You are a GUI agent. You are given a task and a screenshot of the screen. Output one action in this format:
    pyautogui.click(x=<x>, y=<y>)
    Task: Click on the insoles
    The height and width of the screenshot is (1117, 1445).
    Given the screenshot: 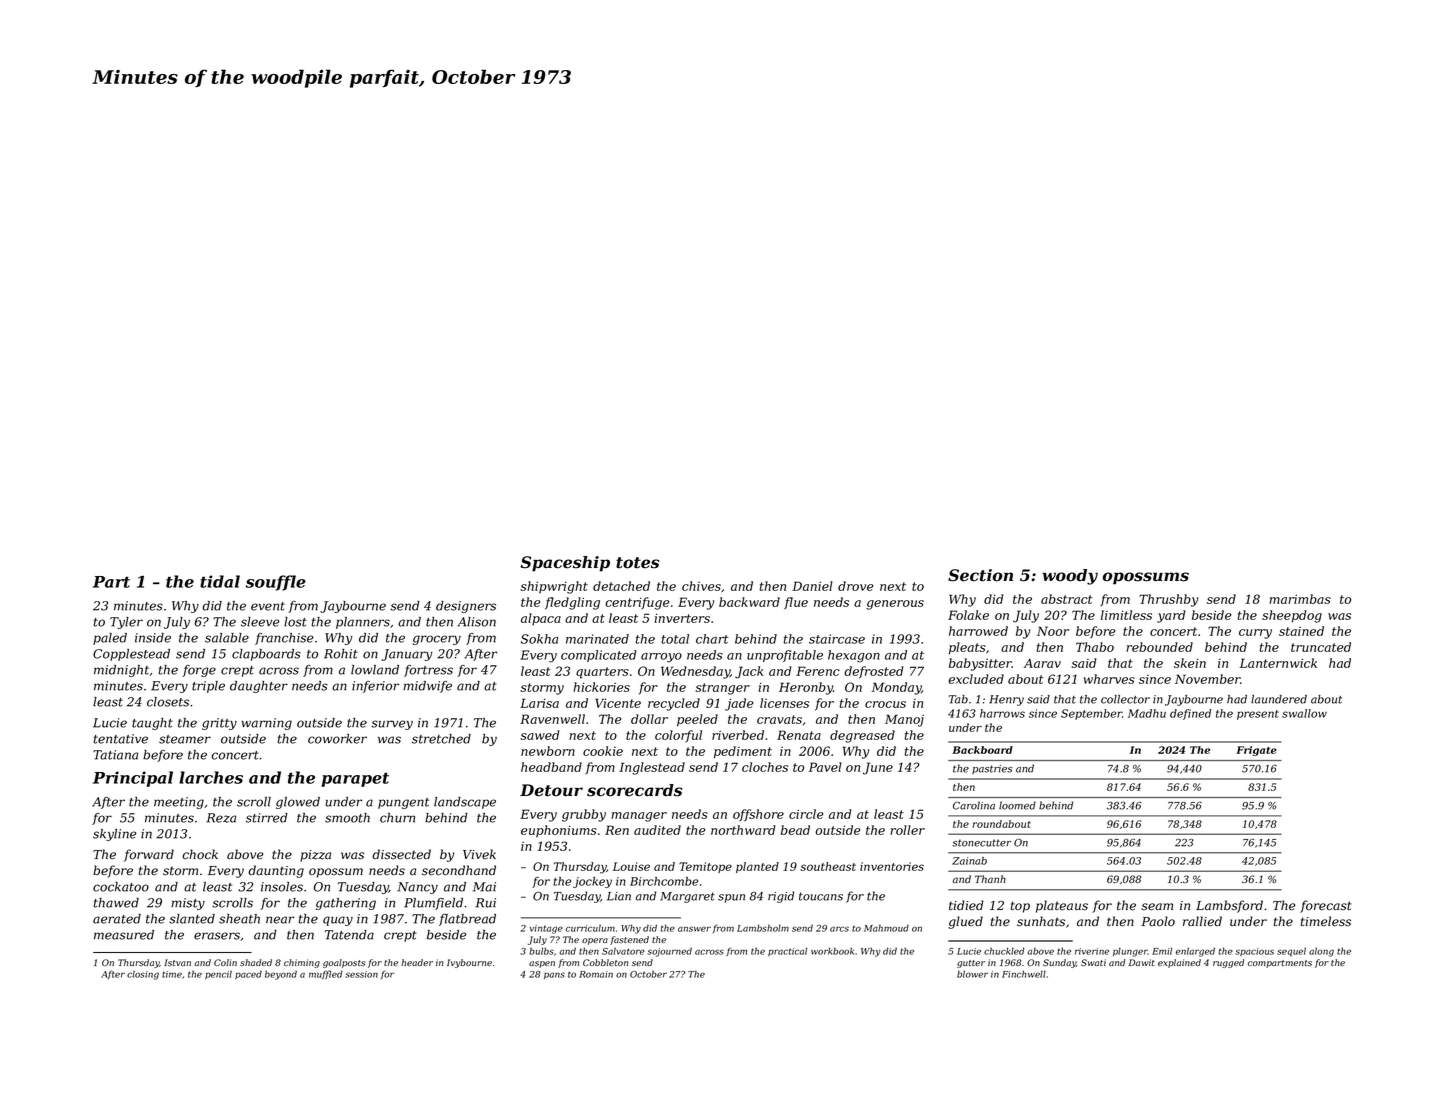 What is the action you would take?
    pyautogui.click(x=282, y=887)
